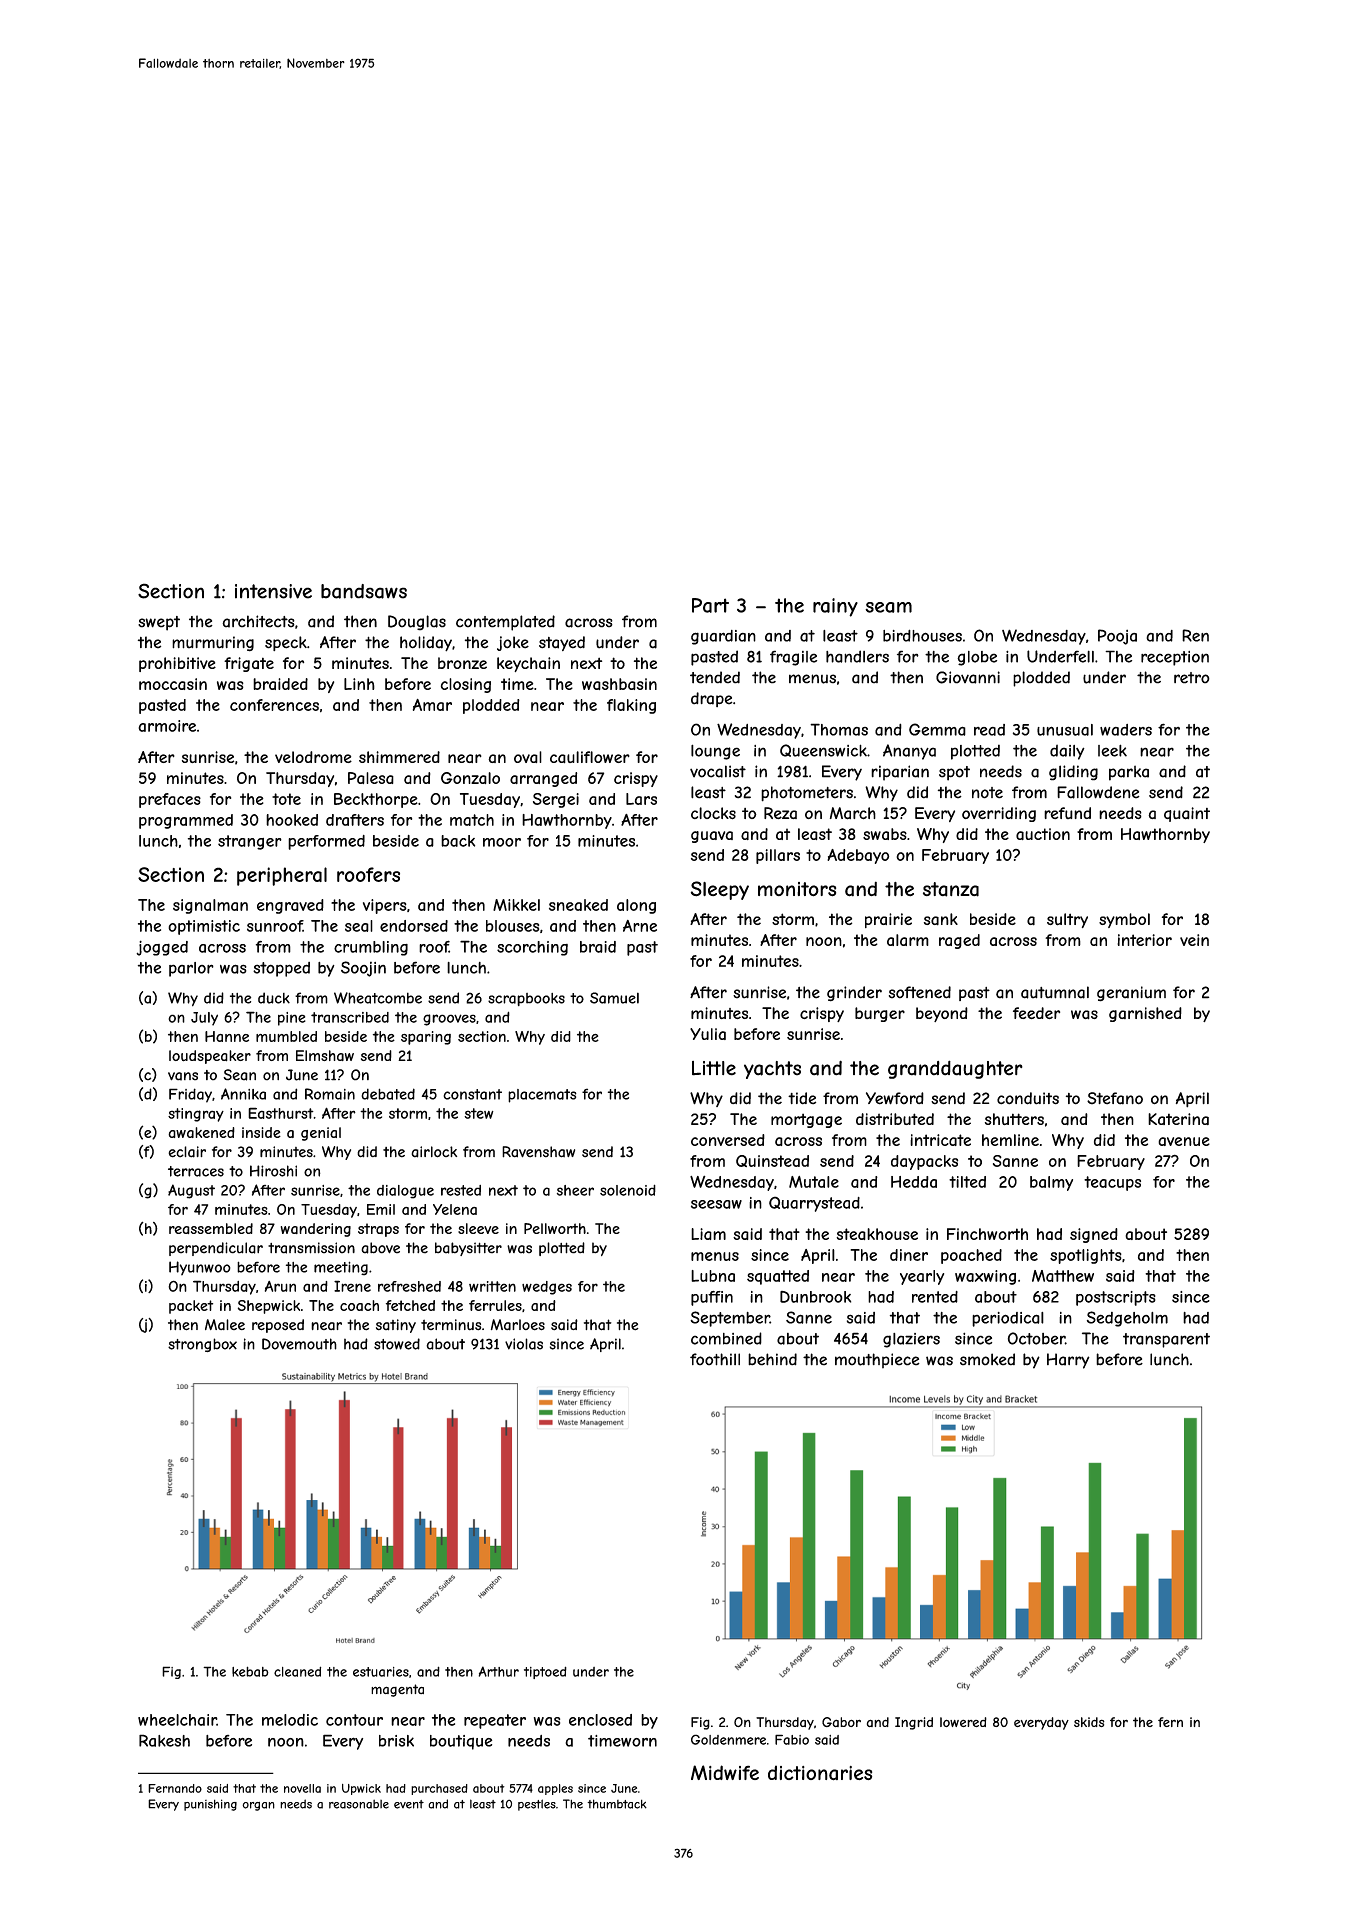 This page has height=1907, width=1348. Describe the element at coordinates (1089, 1722) in the page. I see `skids` at that location.
